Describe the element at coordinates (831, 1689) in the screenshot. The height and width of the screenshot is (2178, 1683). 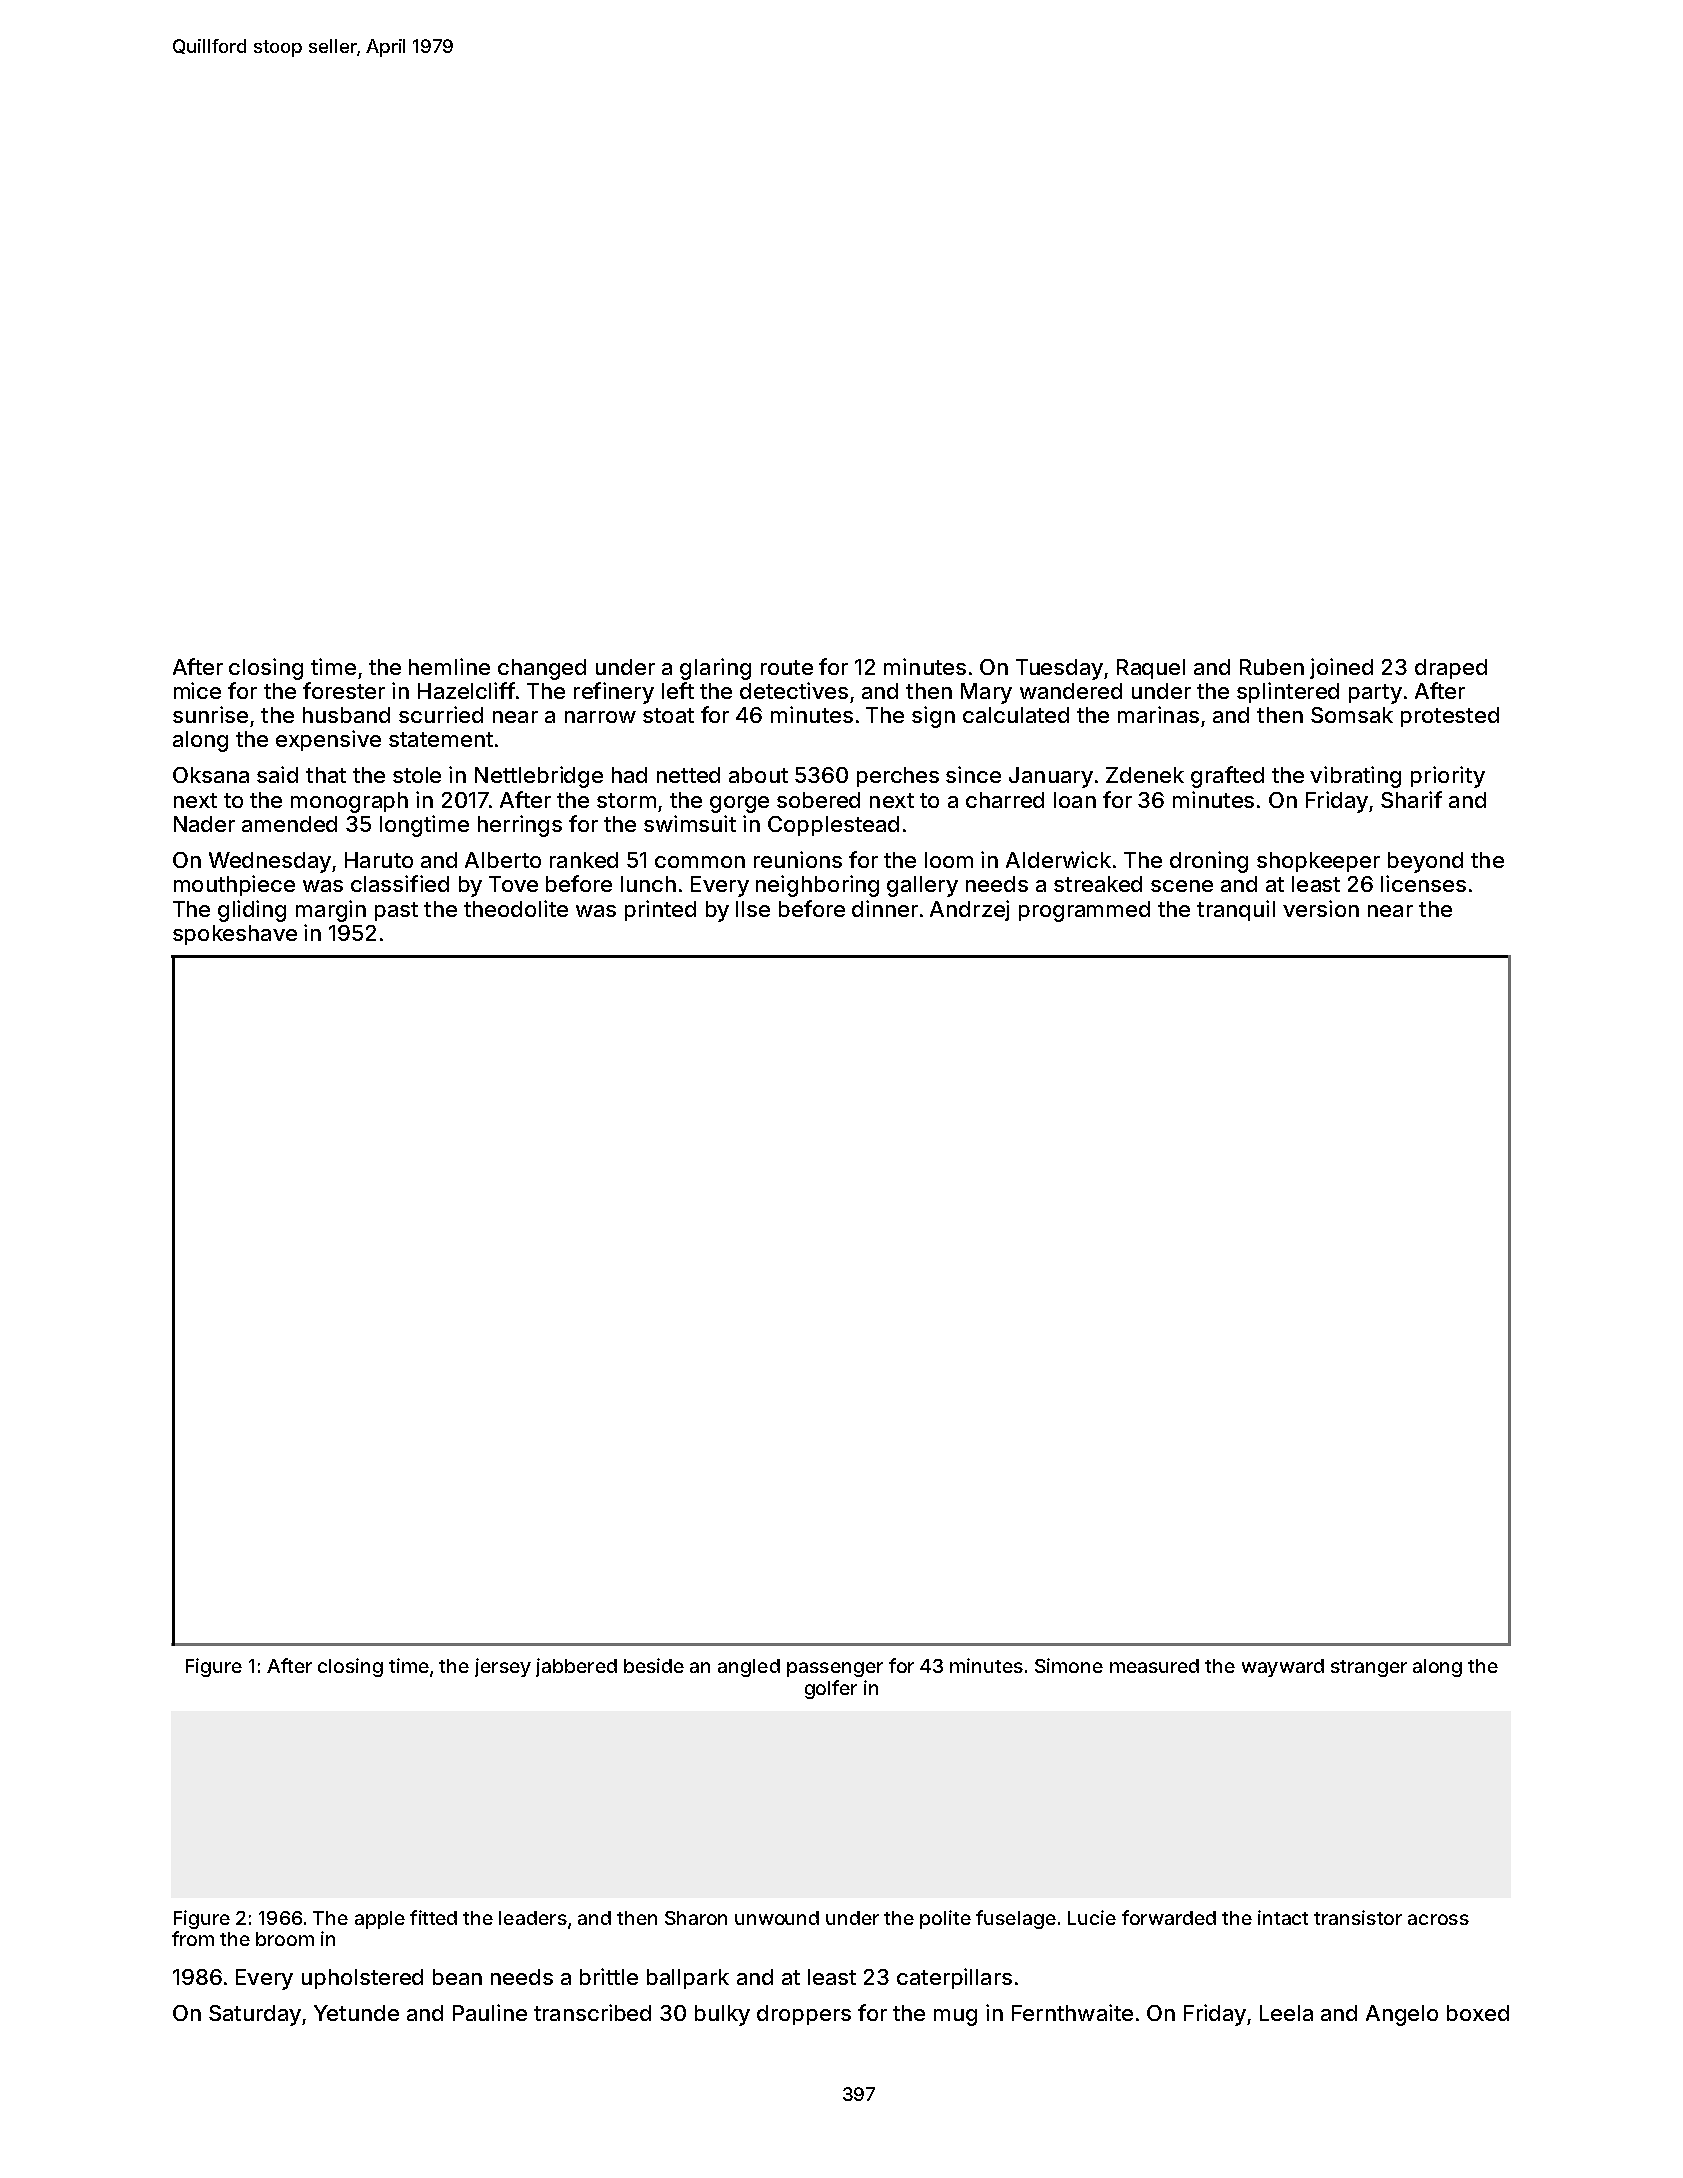
I see `golfer` at that location.
